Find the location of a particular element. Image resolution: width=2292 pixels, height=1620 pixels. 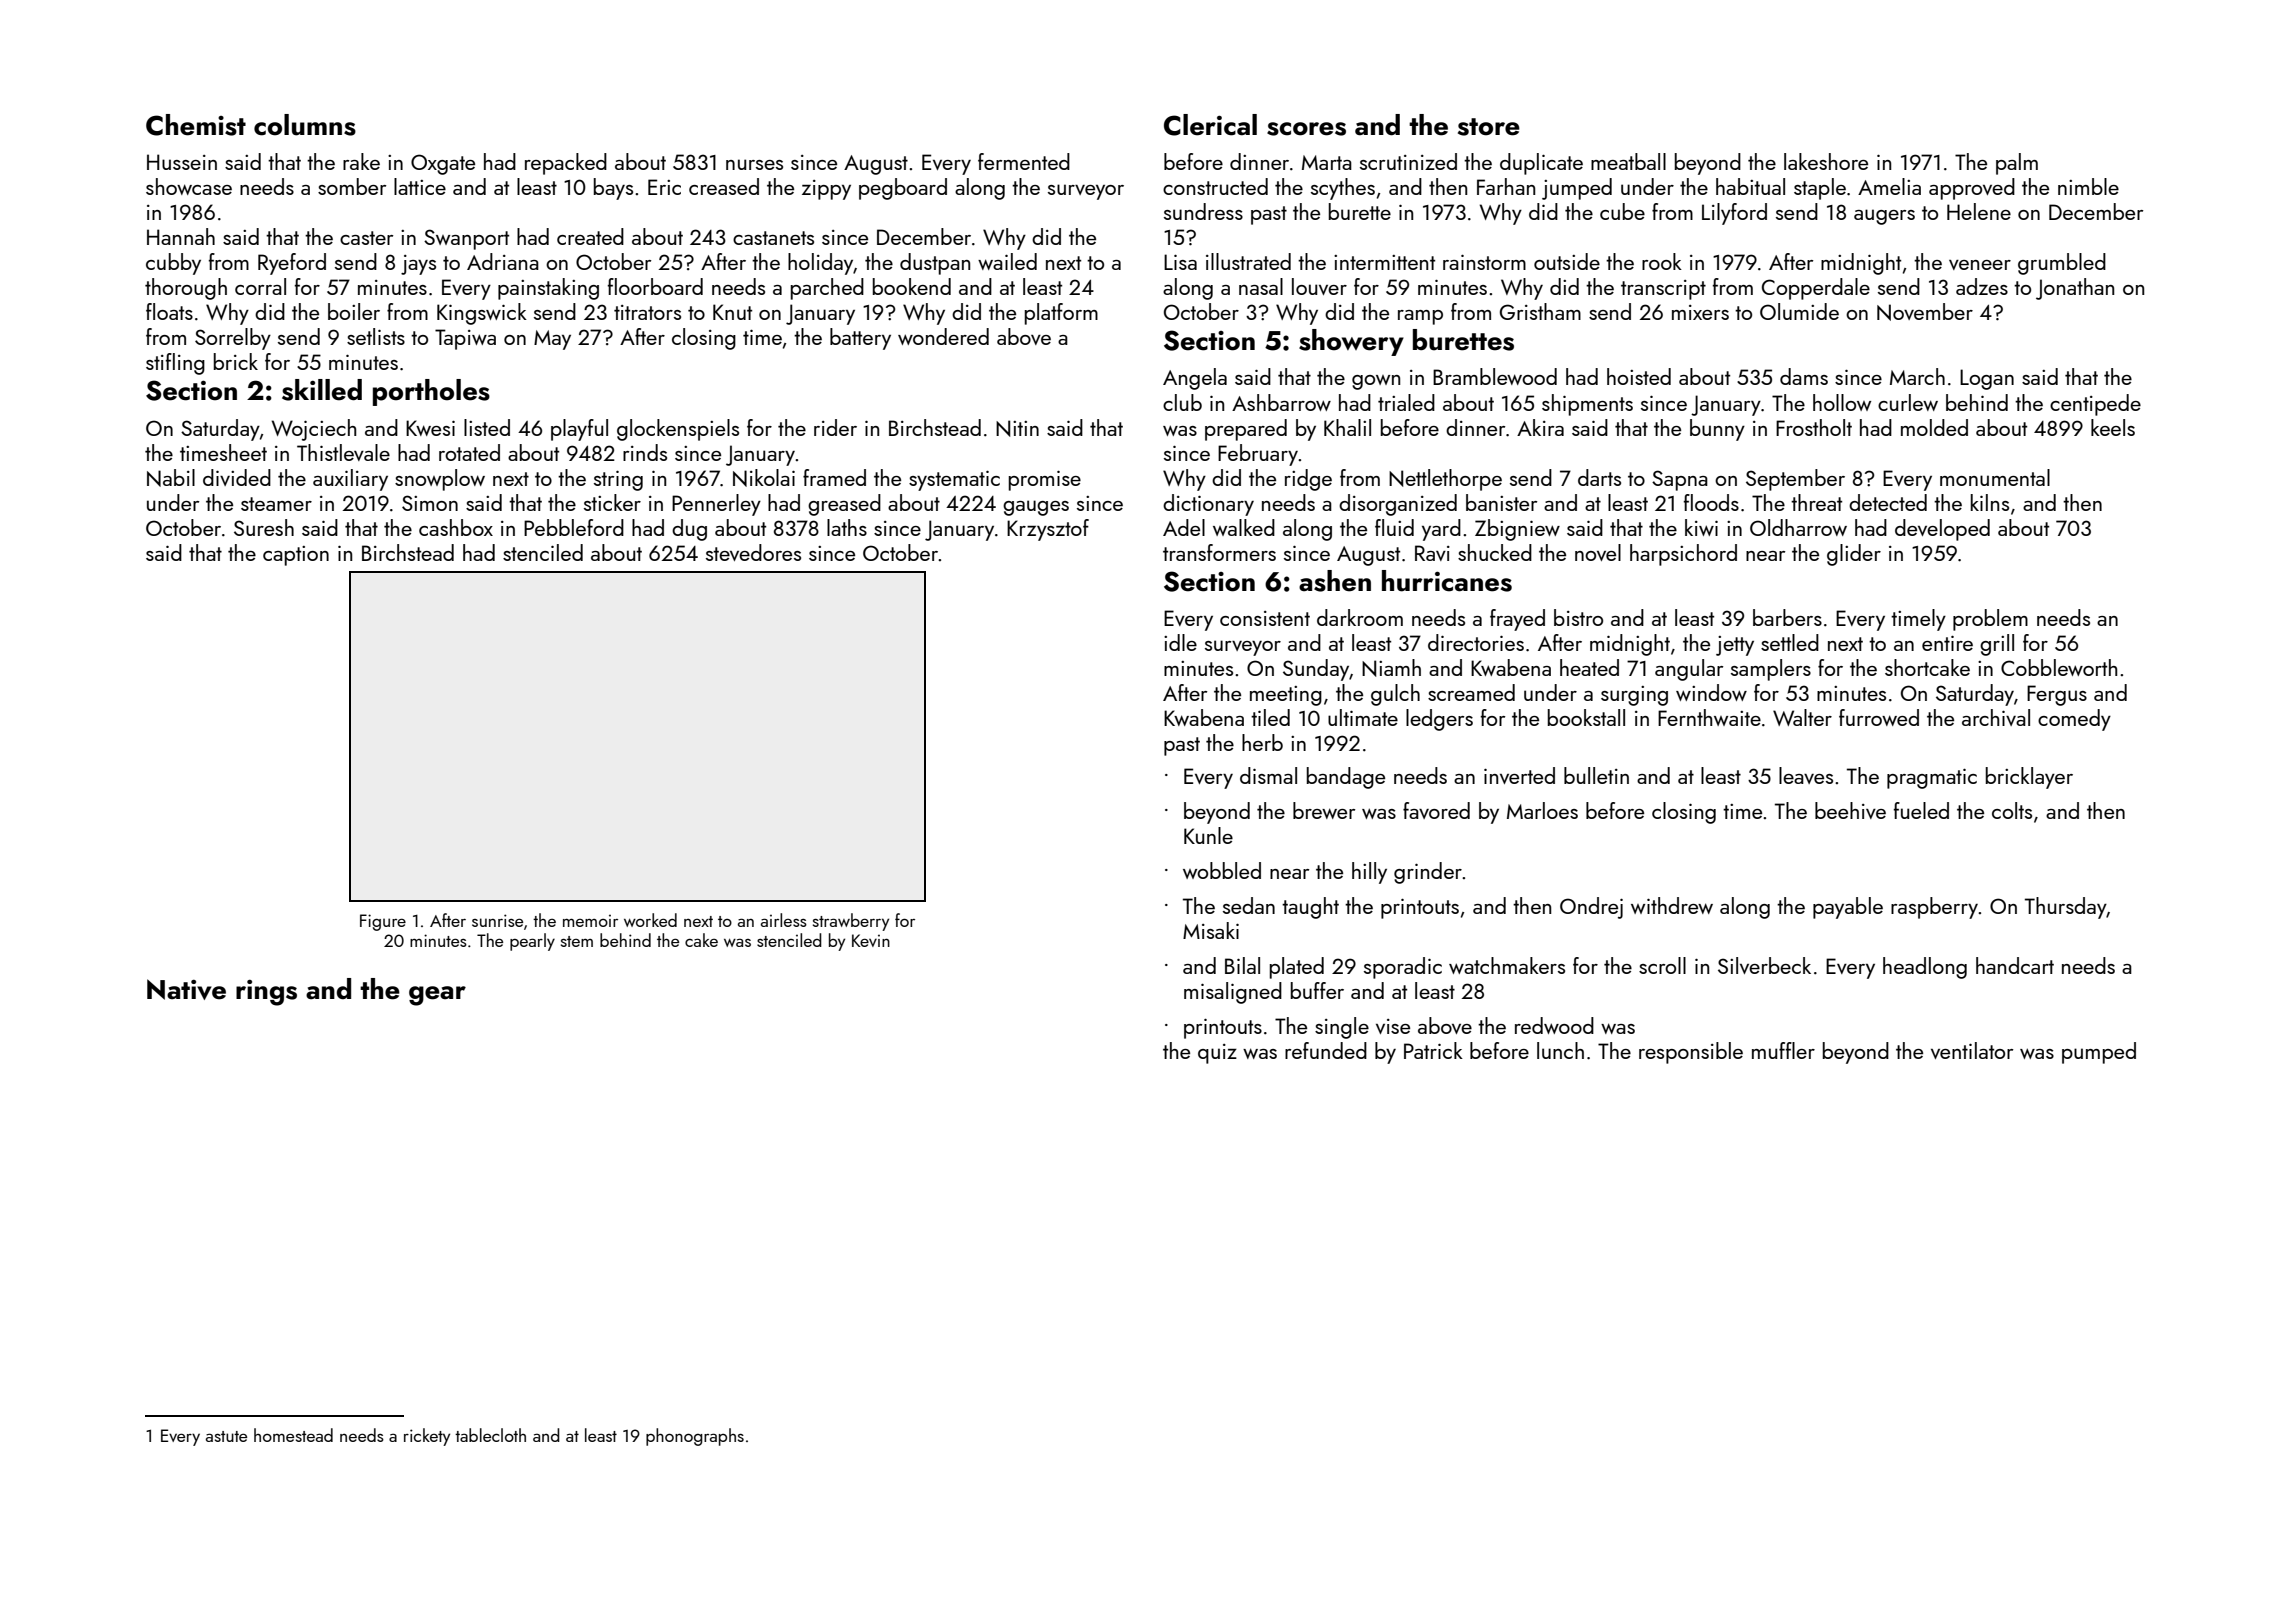

idle is located at coordinates (1180, 642).
